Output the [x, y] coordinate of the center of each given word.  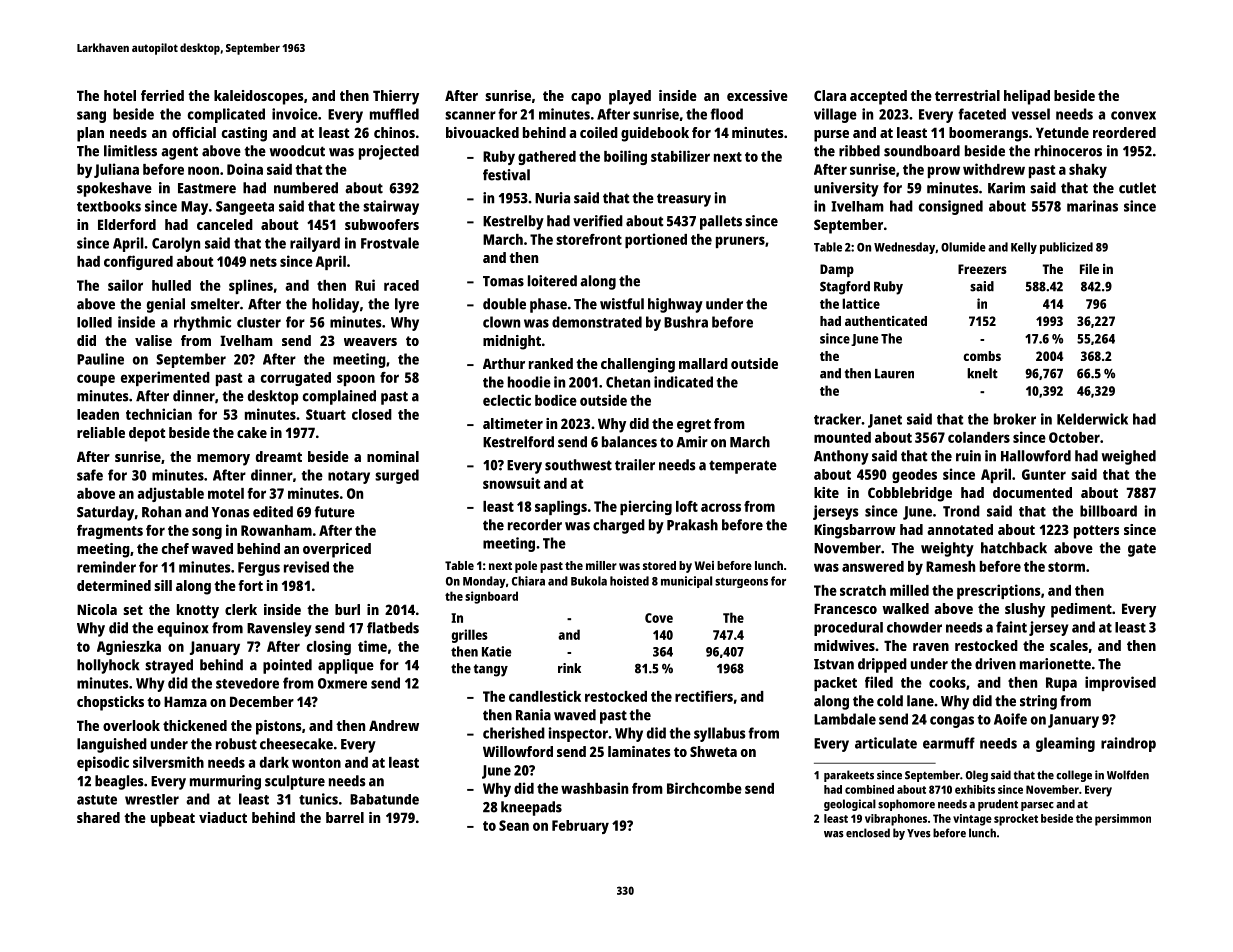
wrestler [152, 799]
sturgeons [741, 582]
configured [138, 262]
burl [347, 609]
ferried [162, 95]
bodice [556, 400]
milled [909, 590]
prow [944, 172]
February [580, 827]
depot [147, 434]
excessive [757, 95]
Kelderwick [1092, 419]
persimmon [1123, 820]
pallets [721, 222]
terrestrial [967, 95]
